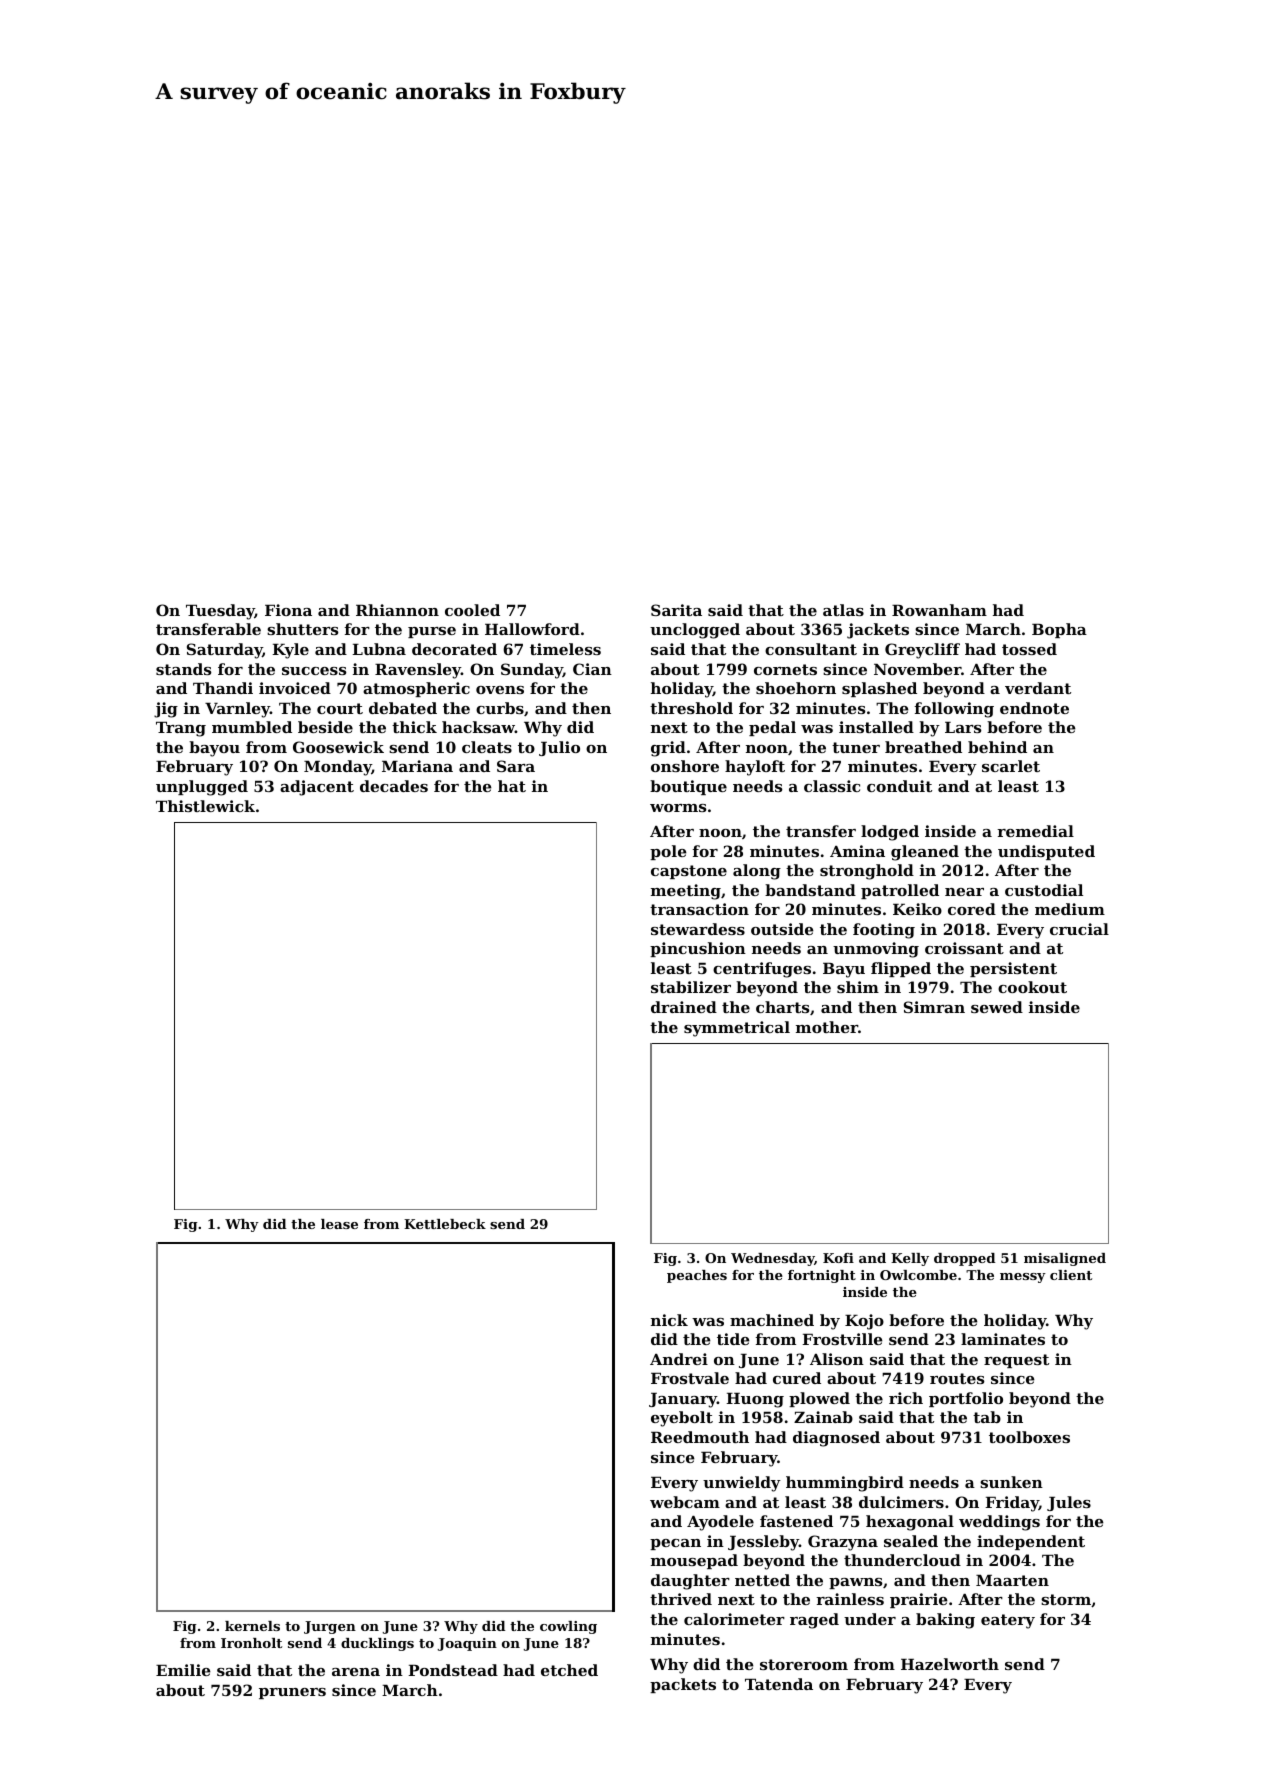  I want to click on Tuesday, so click(220, 612).
